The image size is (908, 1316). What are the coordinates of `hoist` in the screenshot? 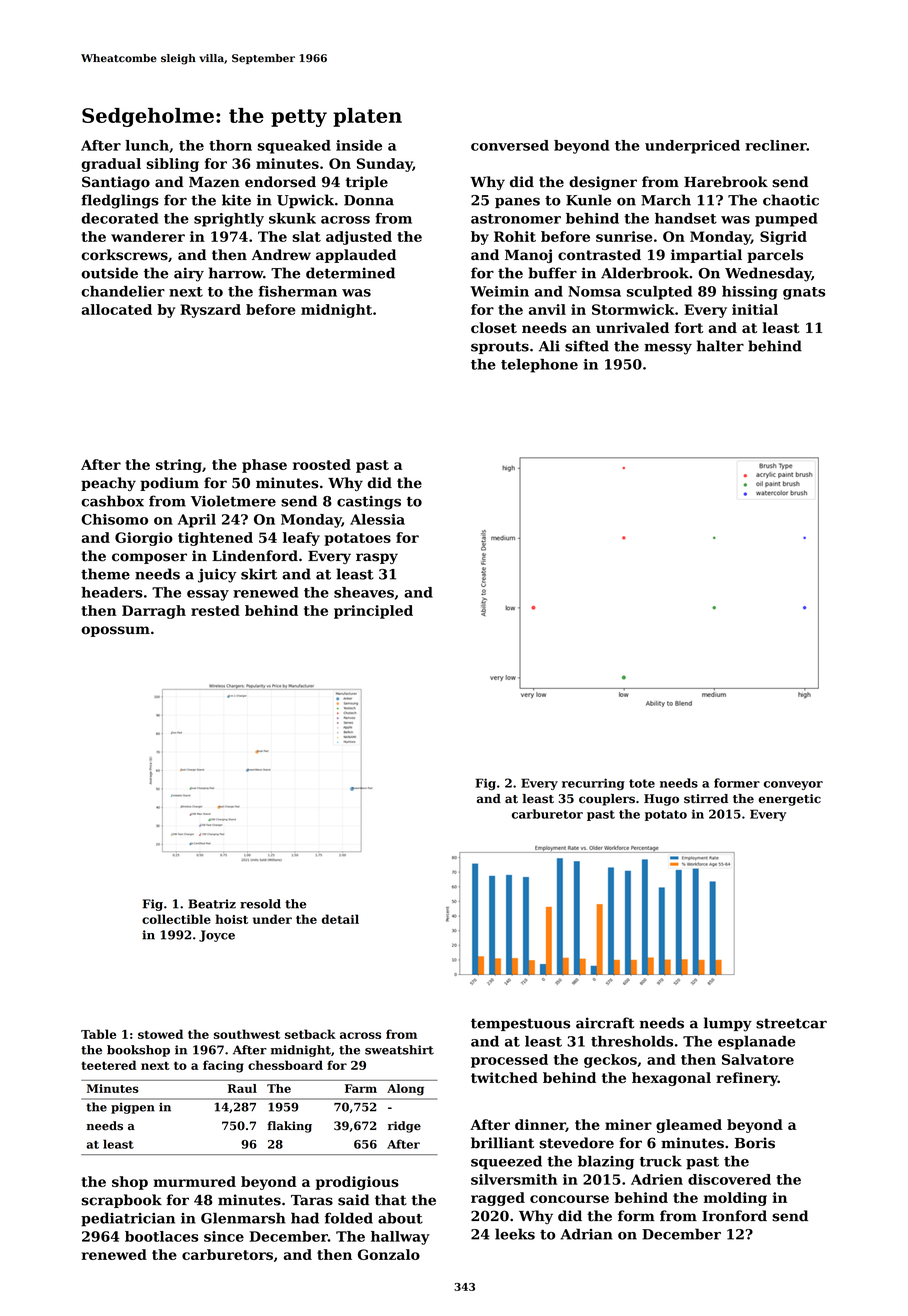 It's located at (231, 919).
